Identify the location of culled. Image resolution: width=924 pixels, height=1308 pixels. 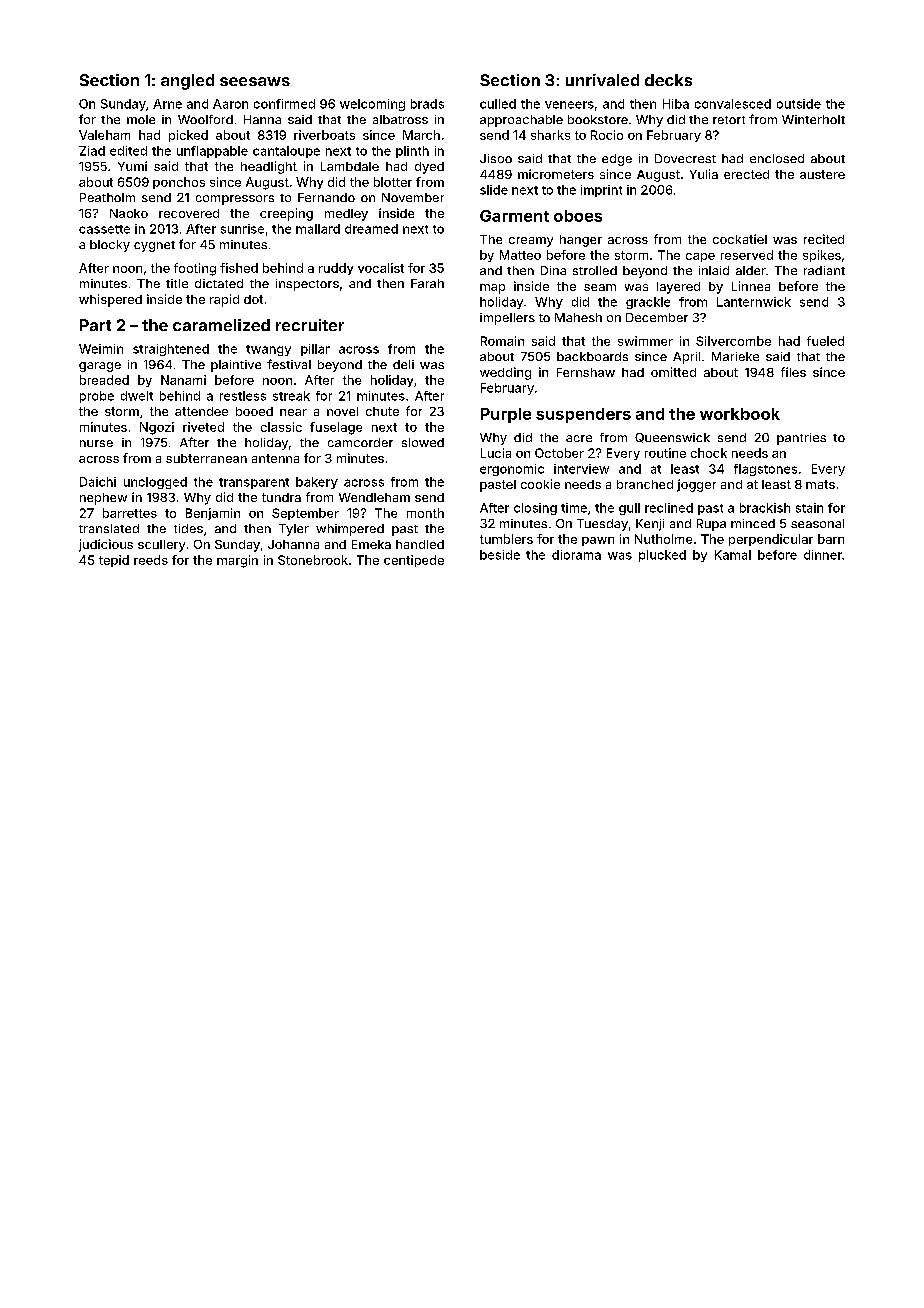
(498, 104).
